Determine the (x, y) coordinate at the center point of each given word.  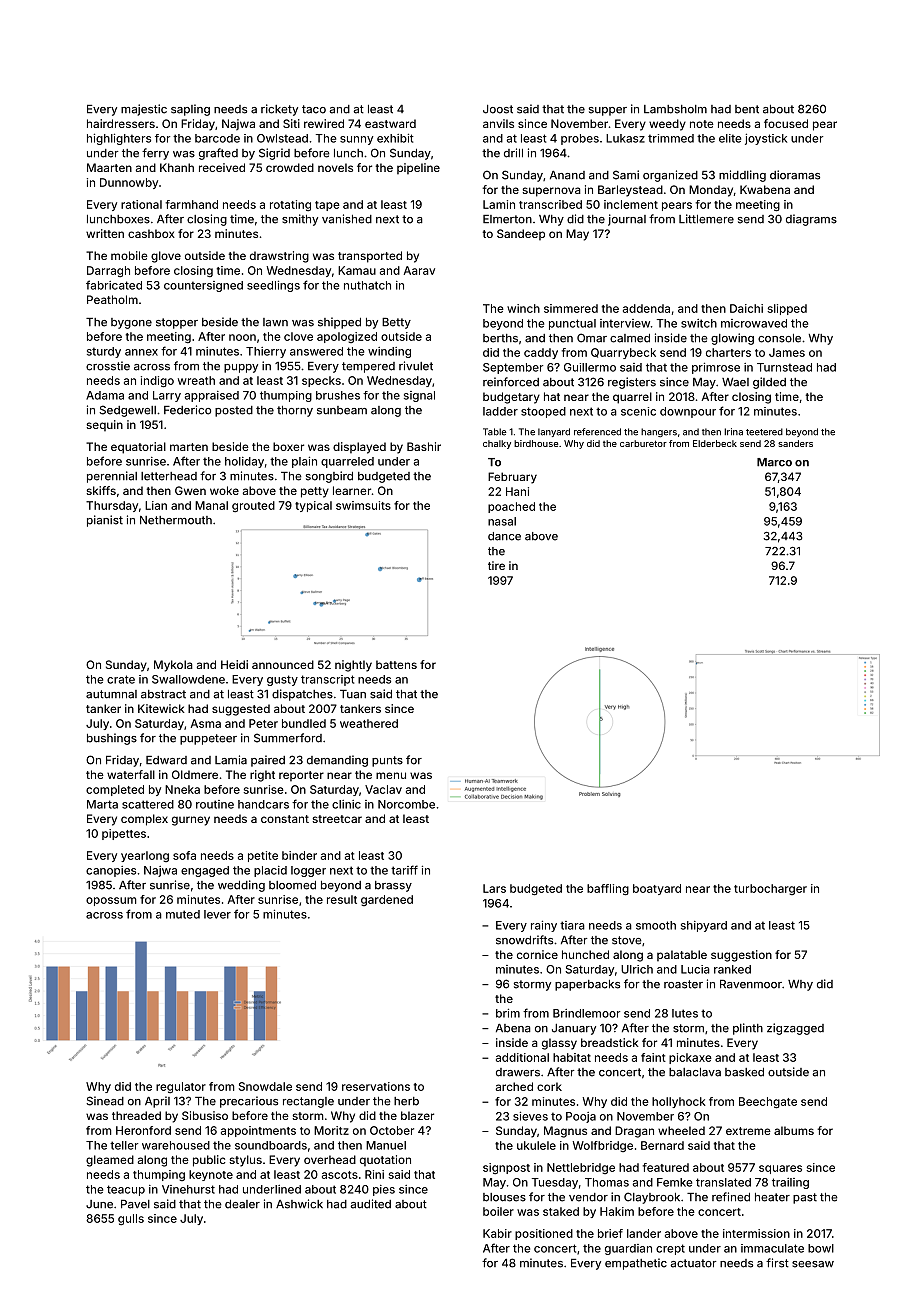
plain (304, 462)
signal (419, 396)
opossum (111, 901)
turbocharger (770, 889)
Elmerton (507, 219)
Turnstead (784, 367)
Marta (102, 804)
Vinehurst (188, 1189)
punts (387, 761)
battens (396, 664)
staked (561, 1211)
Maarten (109, 167)
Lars (494, 888)
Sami (626, 175)
